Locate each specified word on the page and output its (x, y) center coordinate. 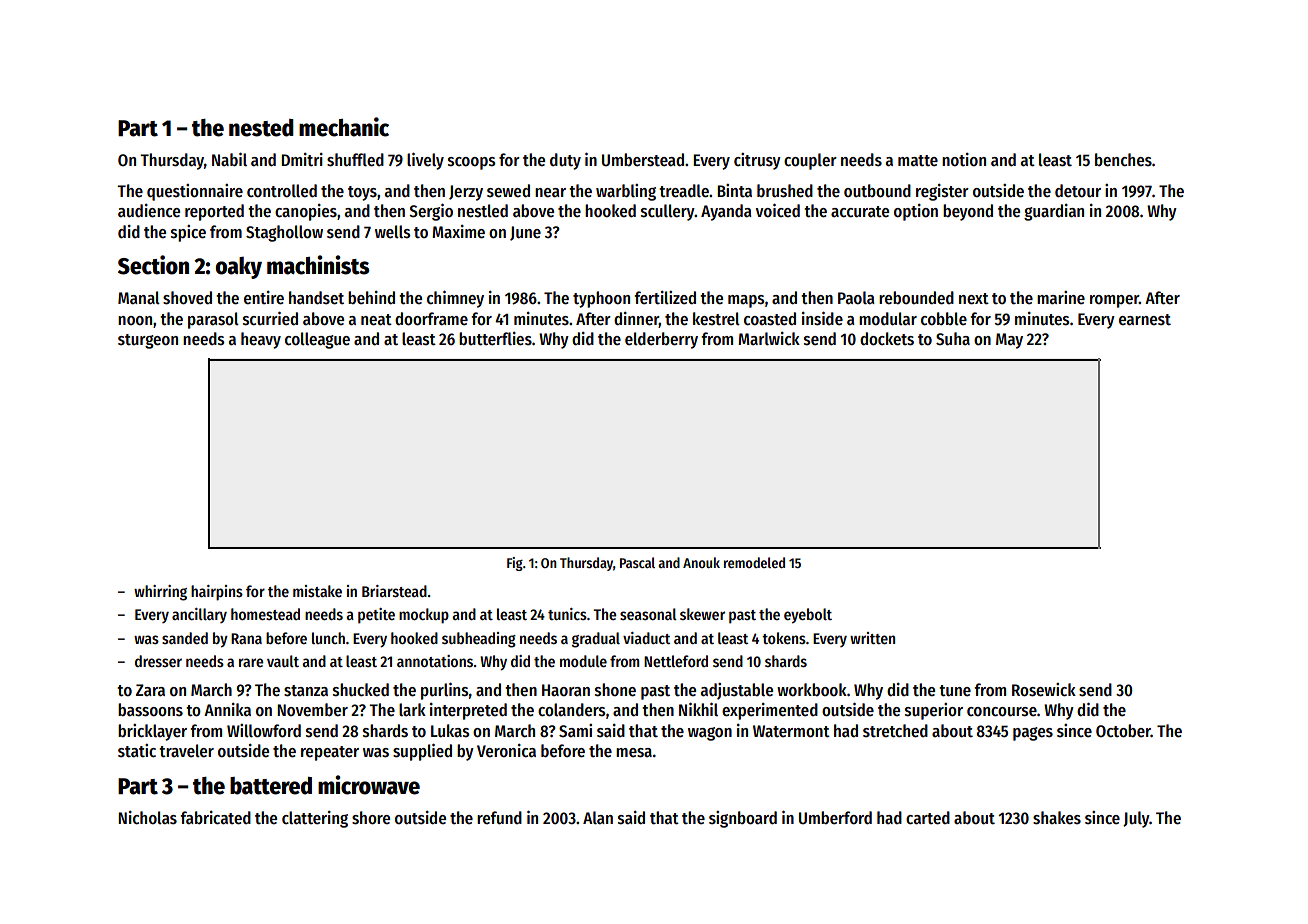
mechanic (344, 127)
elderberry (661, 340)
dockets (887, 339)
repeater (330, 753)
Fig (515, 564)
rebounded (916, 298)
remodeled (754, 562)
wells (392, 232)
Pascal (637, 562)
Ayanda (726, 212)
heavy (261, 340)
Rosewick (1044, 690)
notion (964, 160)
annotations (435, 661)
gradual (596, 640)
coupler (810, 161)
